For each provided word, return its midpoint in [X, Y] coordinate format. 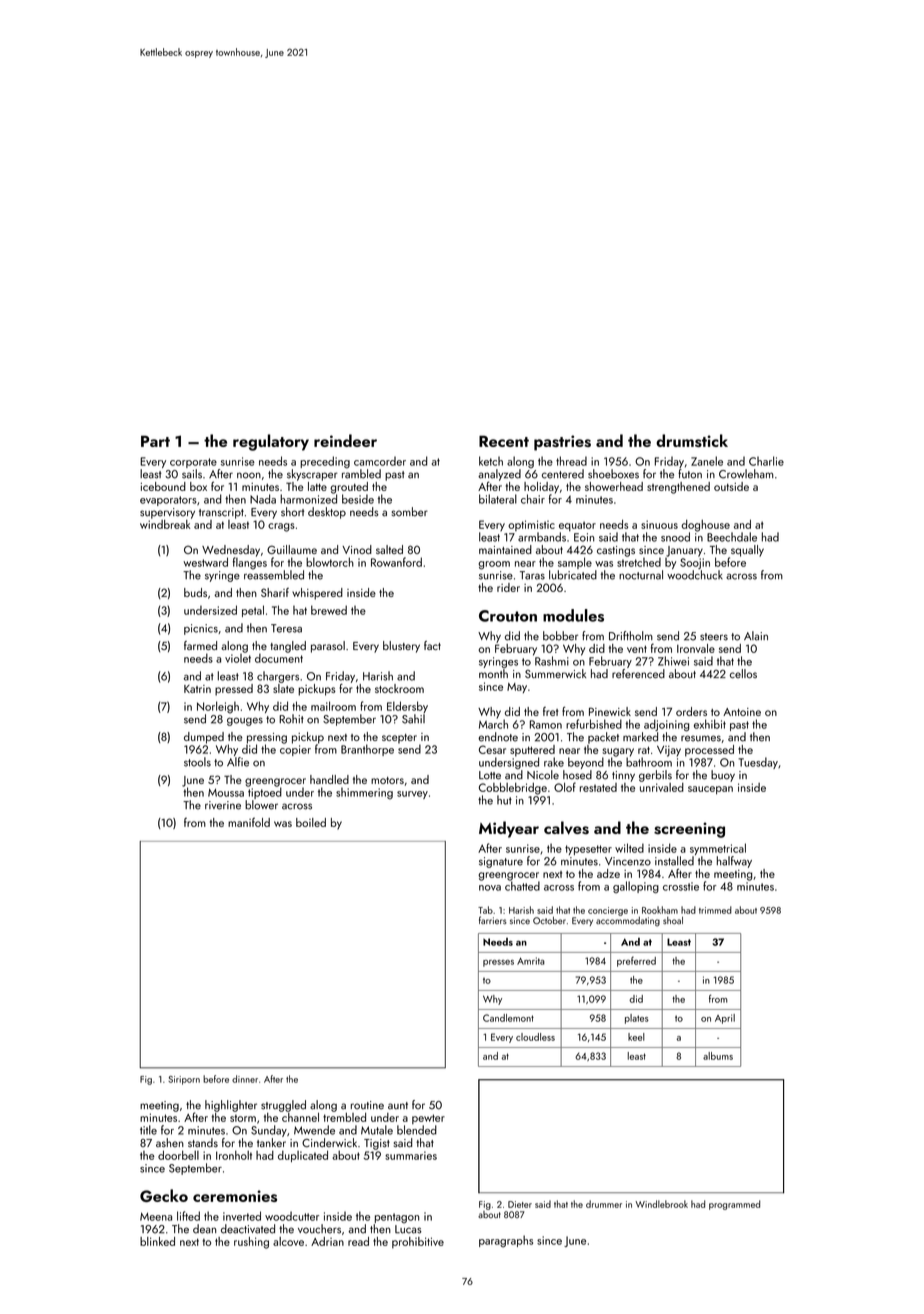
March [493, 724]
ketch [491, 461]
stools [197, 762]
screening [689, 830]
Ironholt [234, 1155]
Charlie [766, 461]
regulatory [271, 442]
